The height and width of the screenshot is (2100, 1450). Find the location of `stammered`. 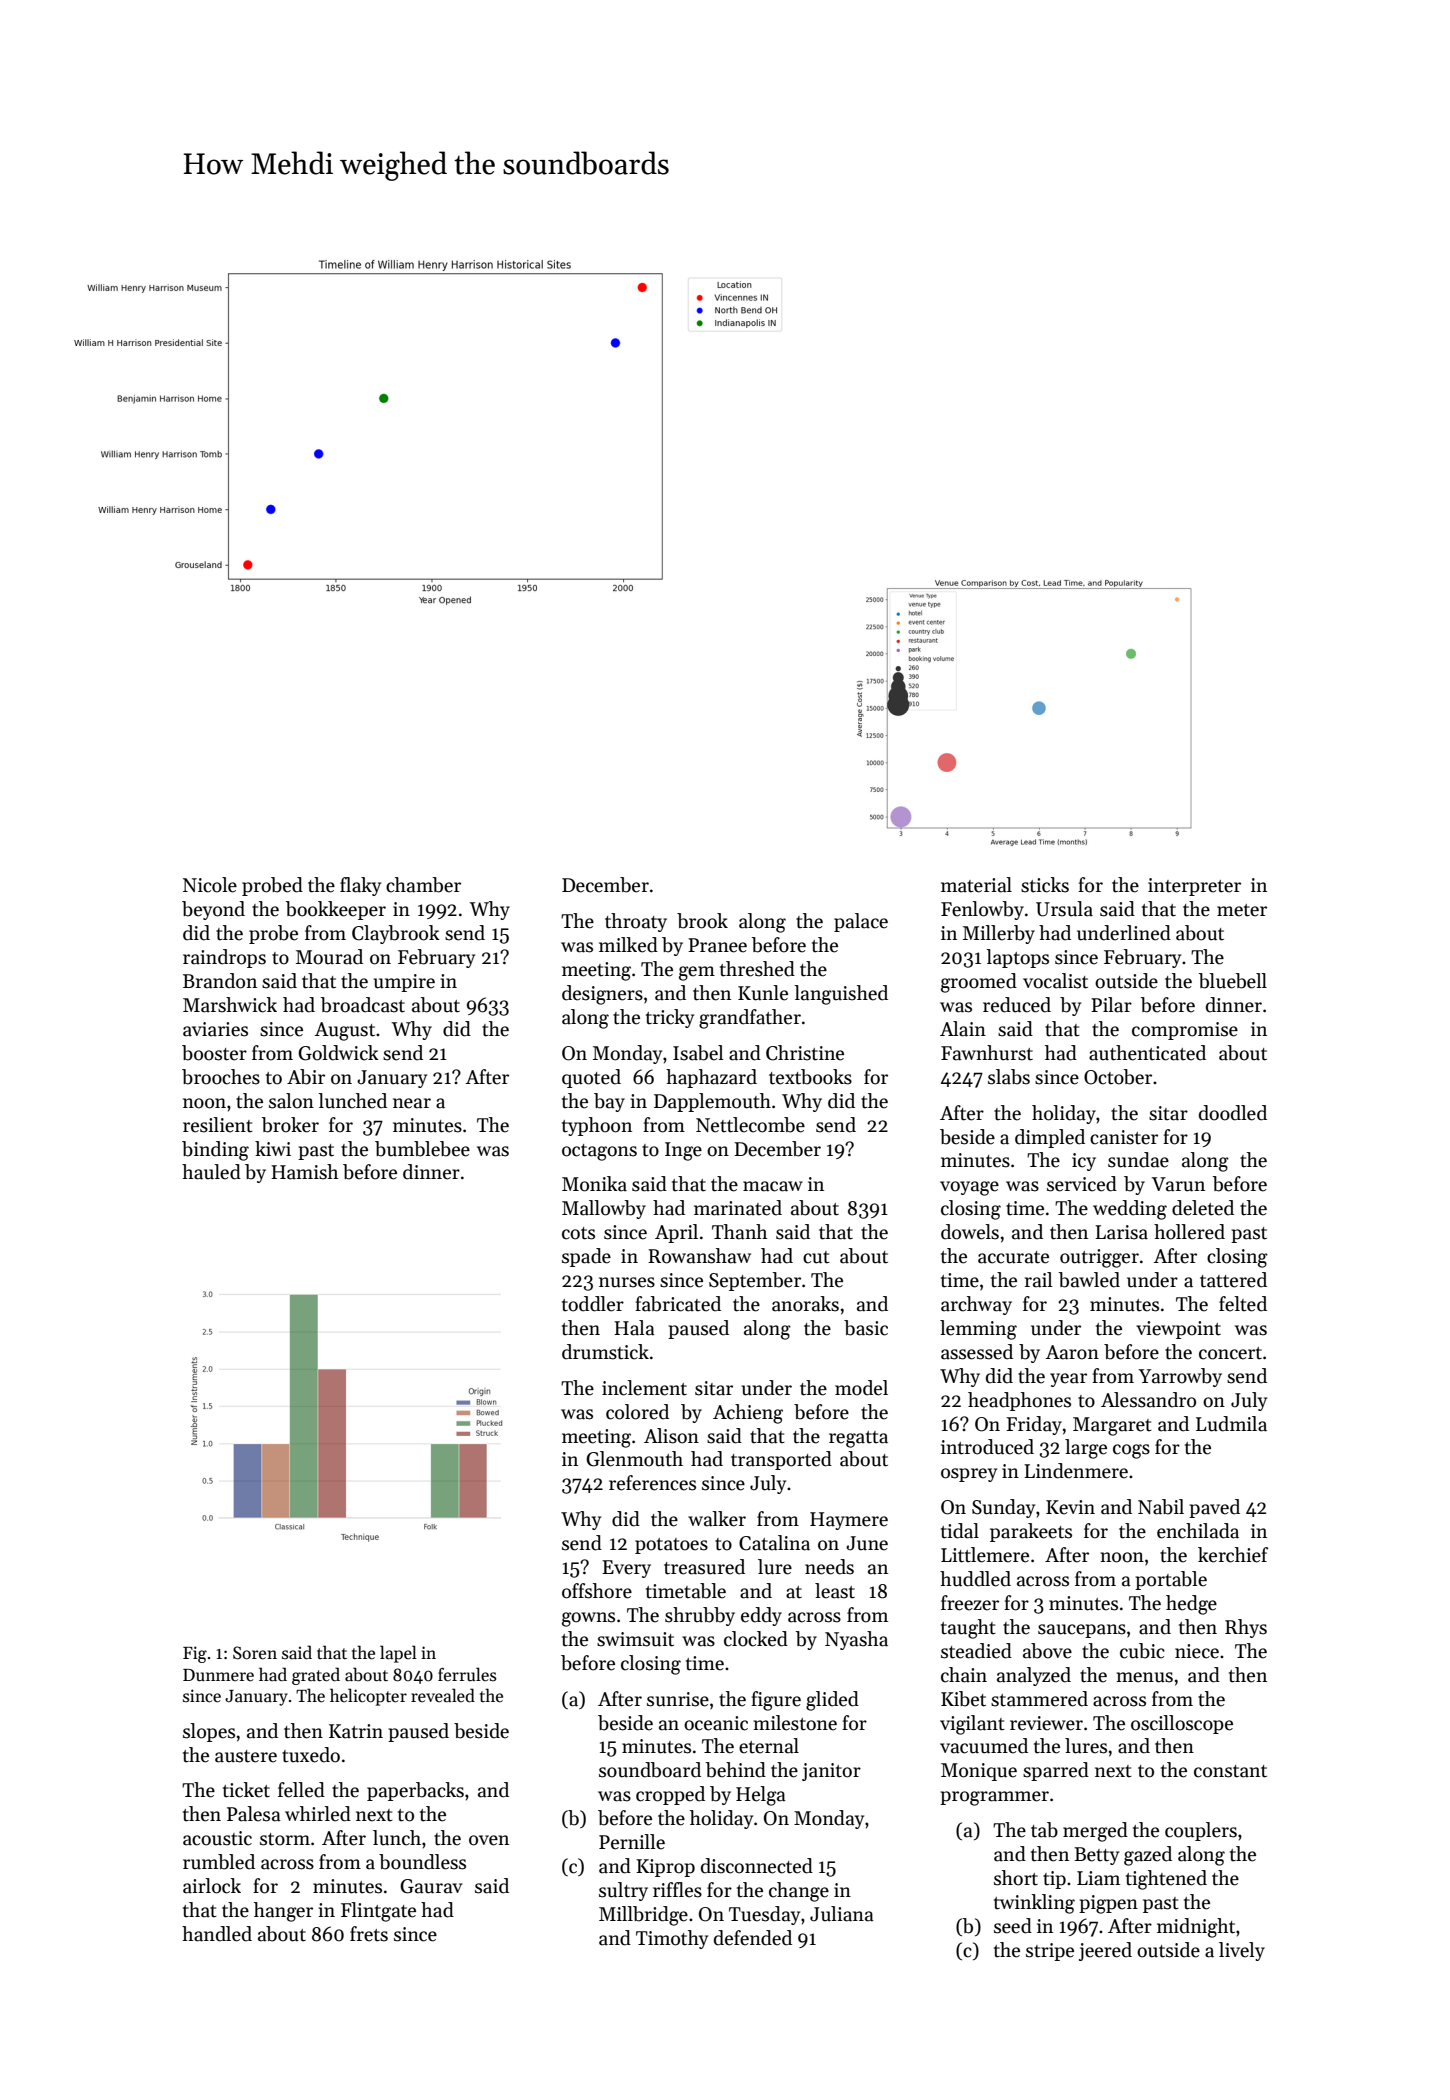

stammered is located at coordinates (1039, 1699).
